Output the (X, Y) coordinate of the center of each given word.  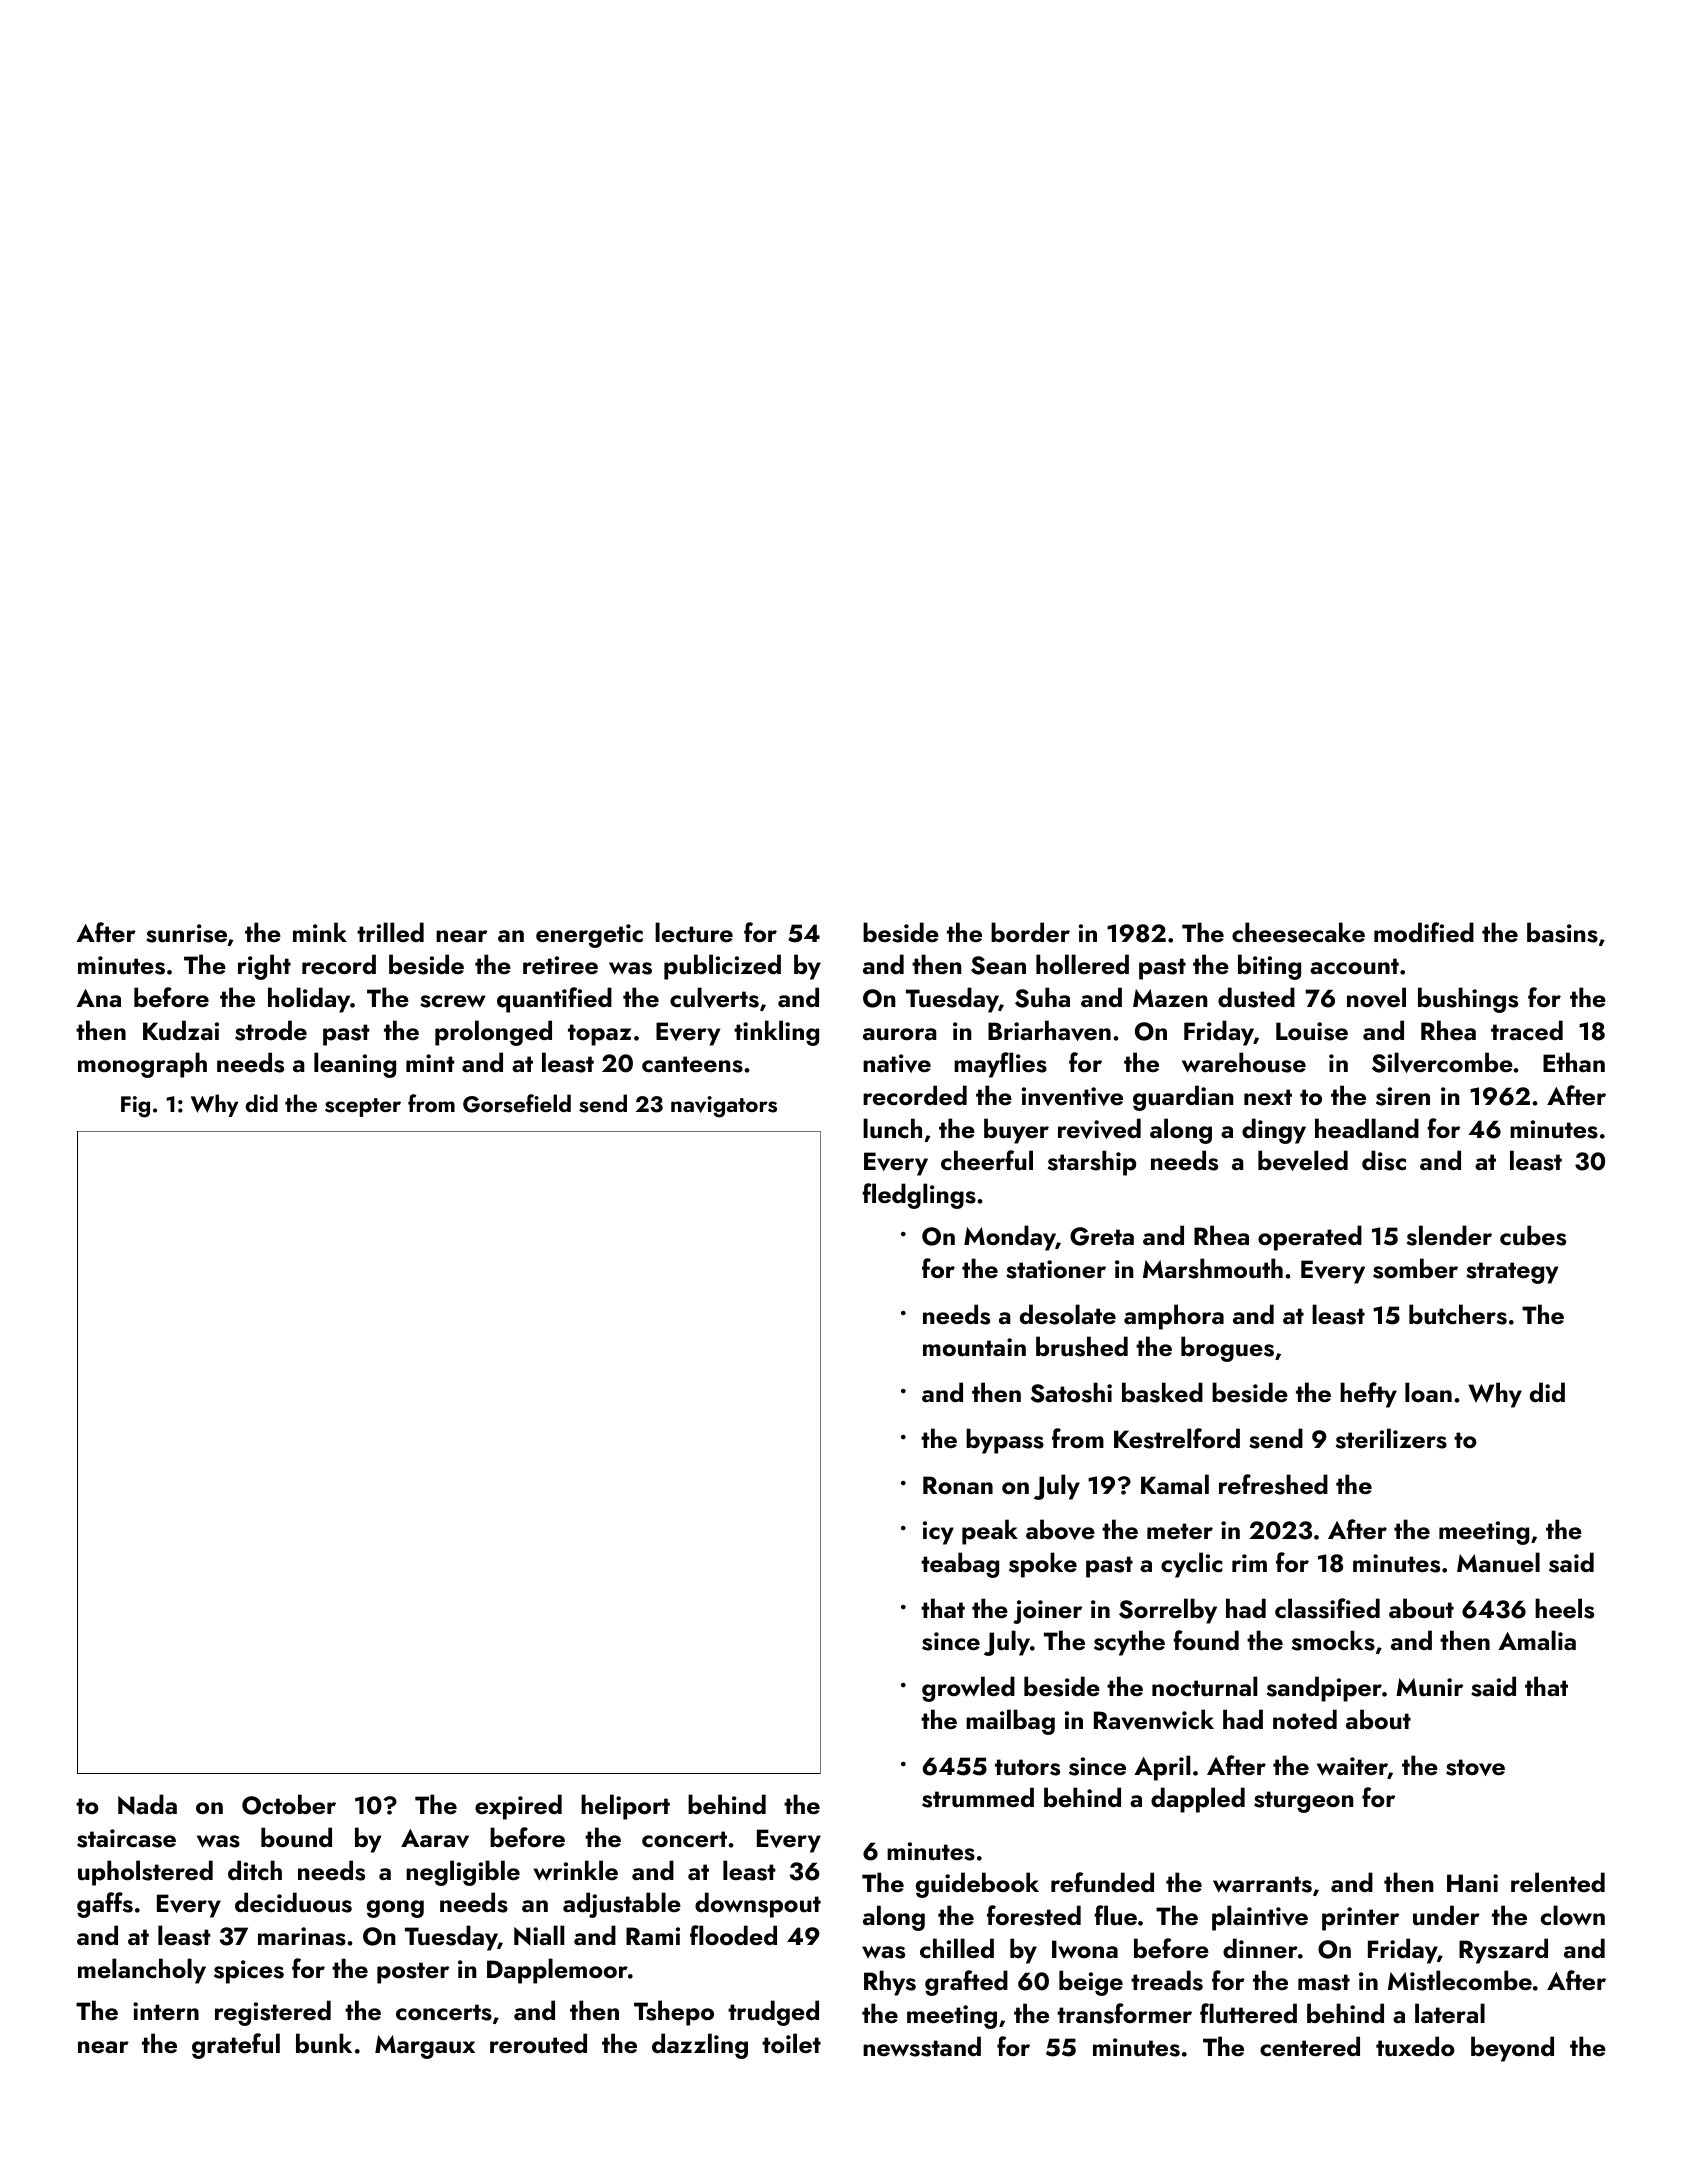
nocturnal (1204, 1686)
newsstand (922, 2046)
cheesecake (1298, 932)
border (1030, 932)
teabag (960, 1565)
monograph (142, 1065)
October (289, 1804)
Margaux (425, 2047)
